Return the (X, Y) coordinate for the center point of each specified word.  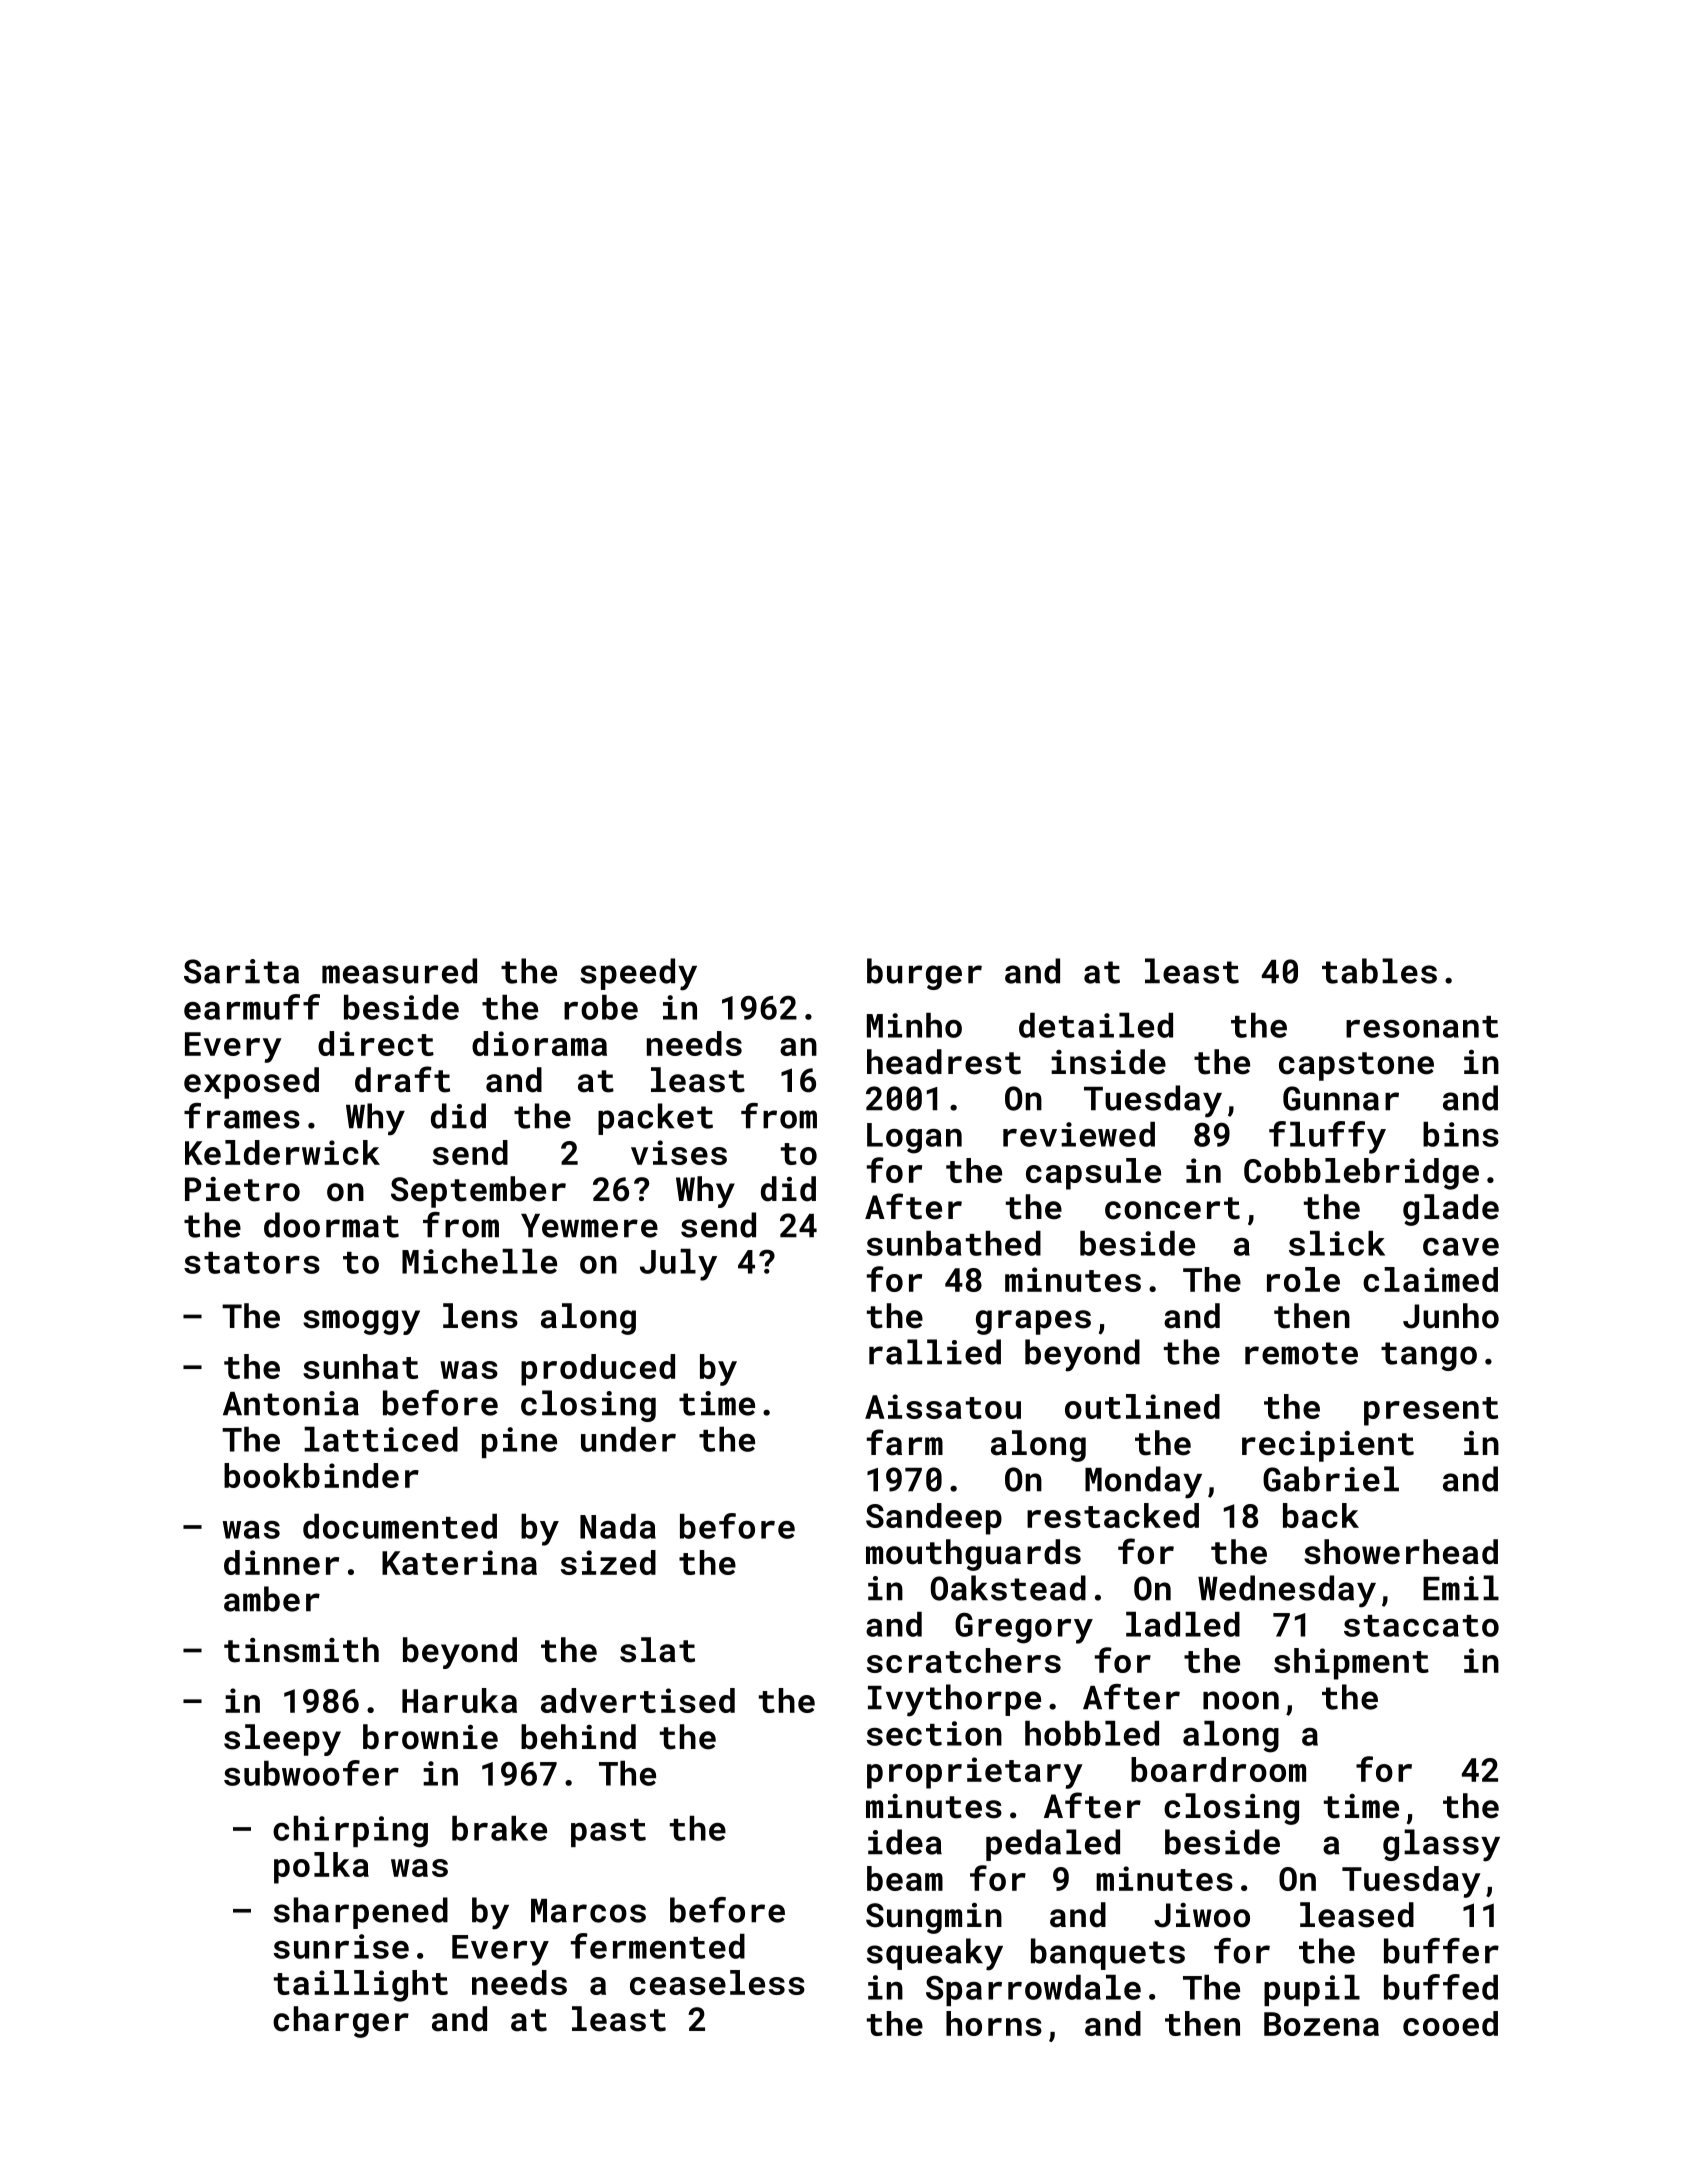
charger (341, 2022)
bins (1461, 1134)
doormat (331, 1225)
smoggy (361, 1322)
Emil (1461, 1587)
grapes (1033, 1322)
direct (376, 1043)
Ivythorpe (954, 1700)
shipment (1351, 1664)
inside (1108, 1062)
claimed (1430, 1279)
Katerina (459, 1562)
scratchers (964, 1660)
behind (578, 1737)
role (1303, 1279)
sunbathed (954, 1243)
